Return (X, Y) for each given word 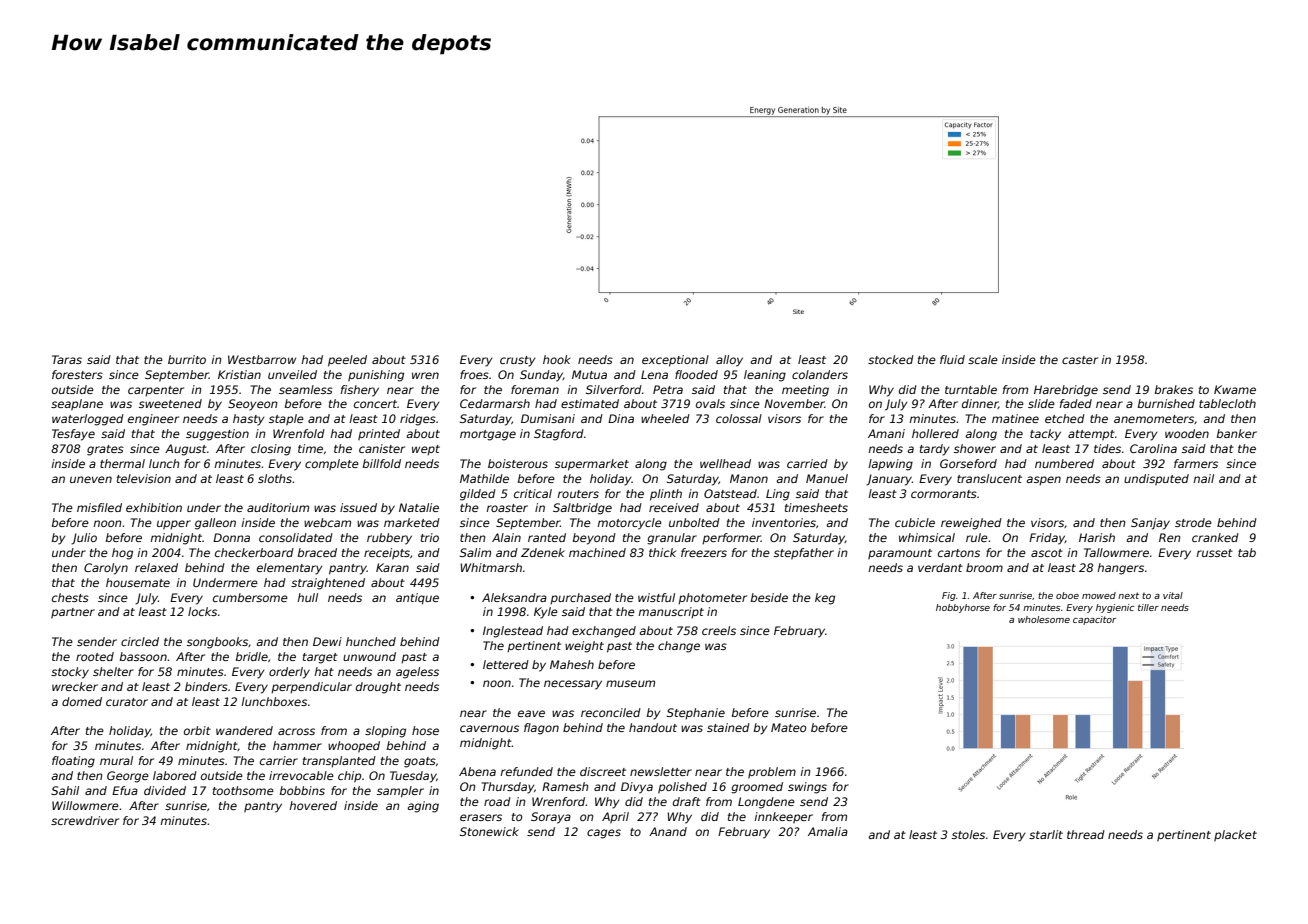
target (320, 658)
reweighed (971, 524)
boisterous (518, 463)
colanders (820, 374)
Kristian (239, 374)
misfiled (99, 507)
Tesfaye (73, 435)
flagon (541, 729)
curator (127, 702)
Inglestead (513, 632)
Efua (125, 790)
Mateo (789, 727)
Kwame (1235, 389)
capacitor (1094, 620)
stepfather (804, 553)
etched (1065, 418)
